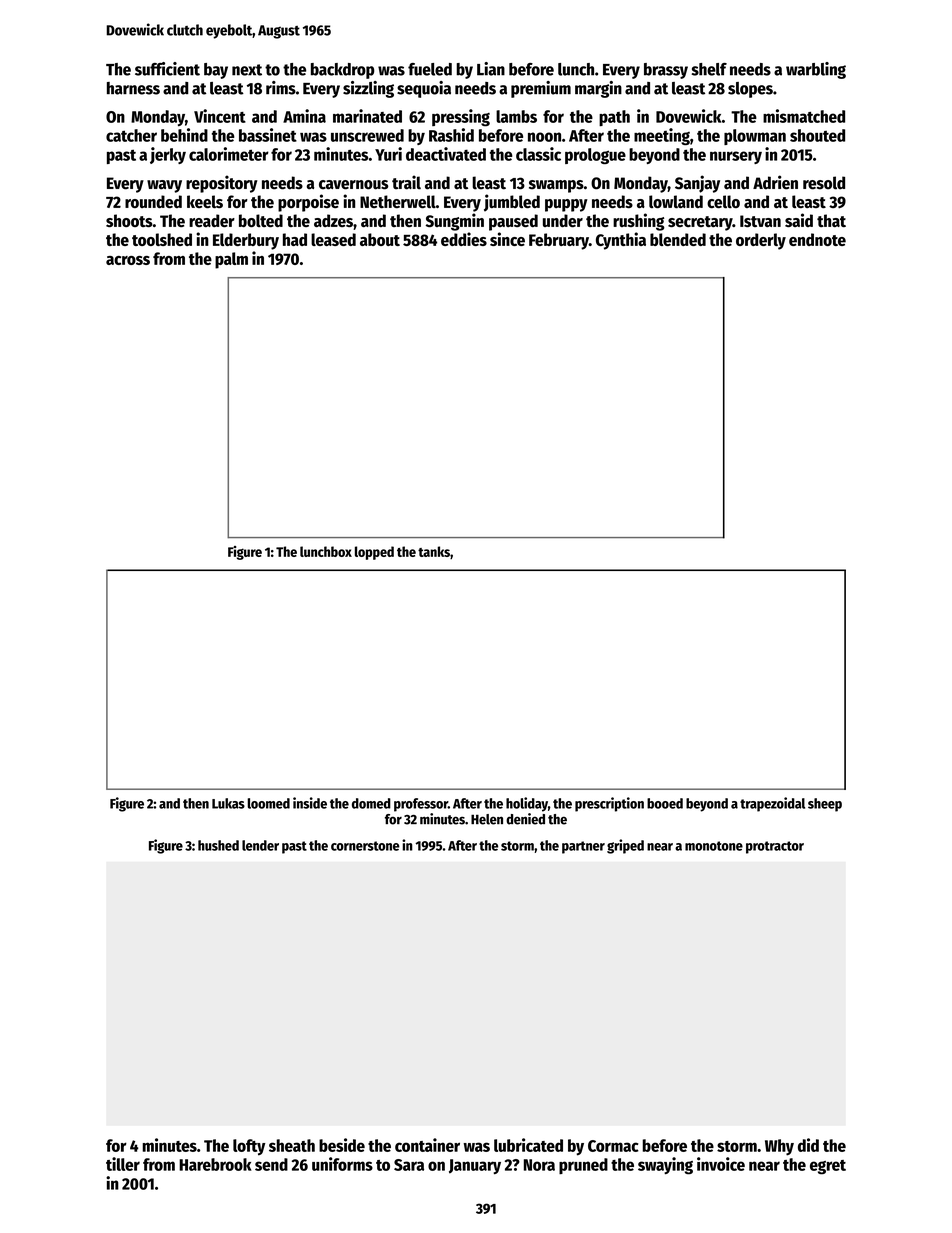 The height and width of the image is (1233, 952). Describe the element at coordinates (709, 69) in the image. I see `shelf` at that location.
